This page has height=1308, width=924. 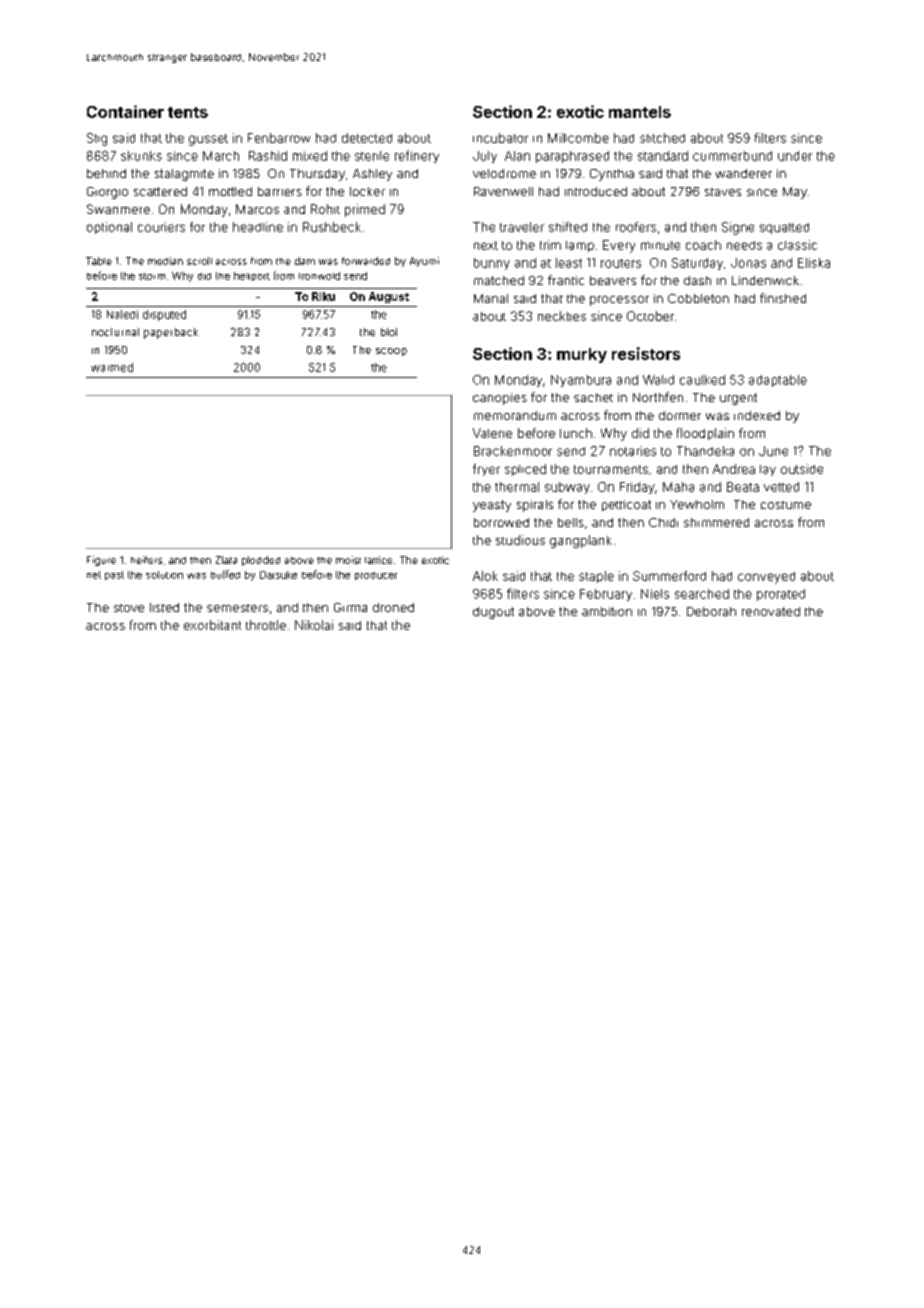 What do you see at coordinates (112, 367) in the page?
I see `warmed` at bounding box center [112, 367].
